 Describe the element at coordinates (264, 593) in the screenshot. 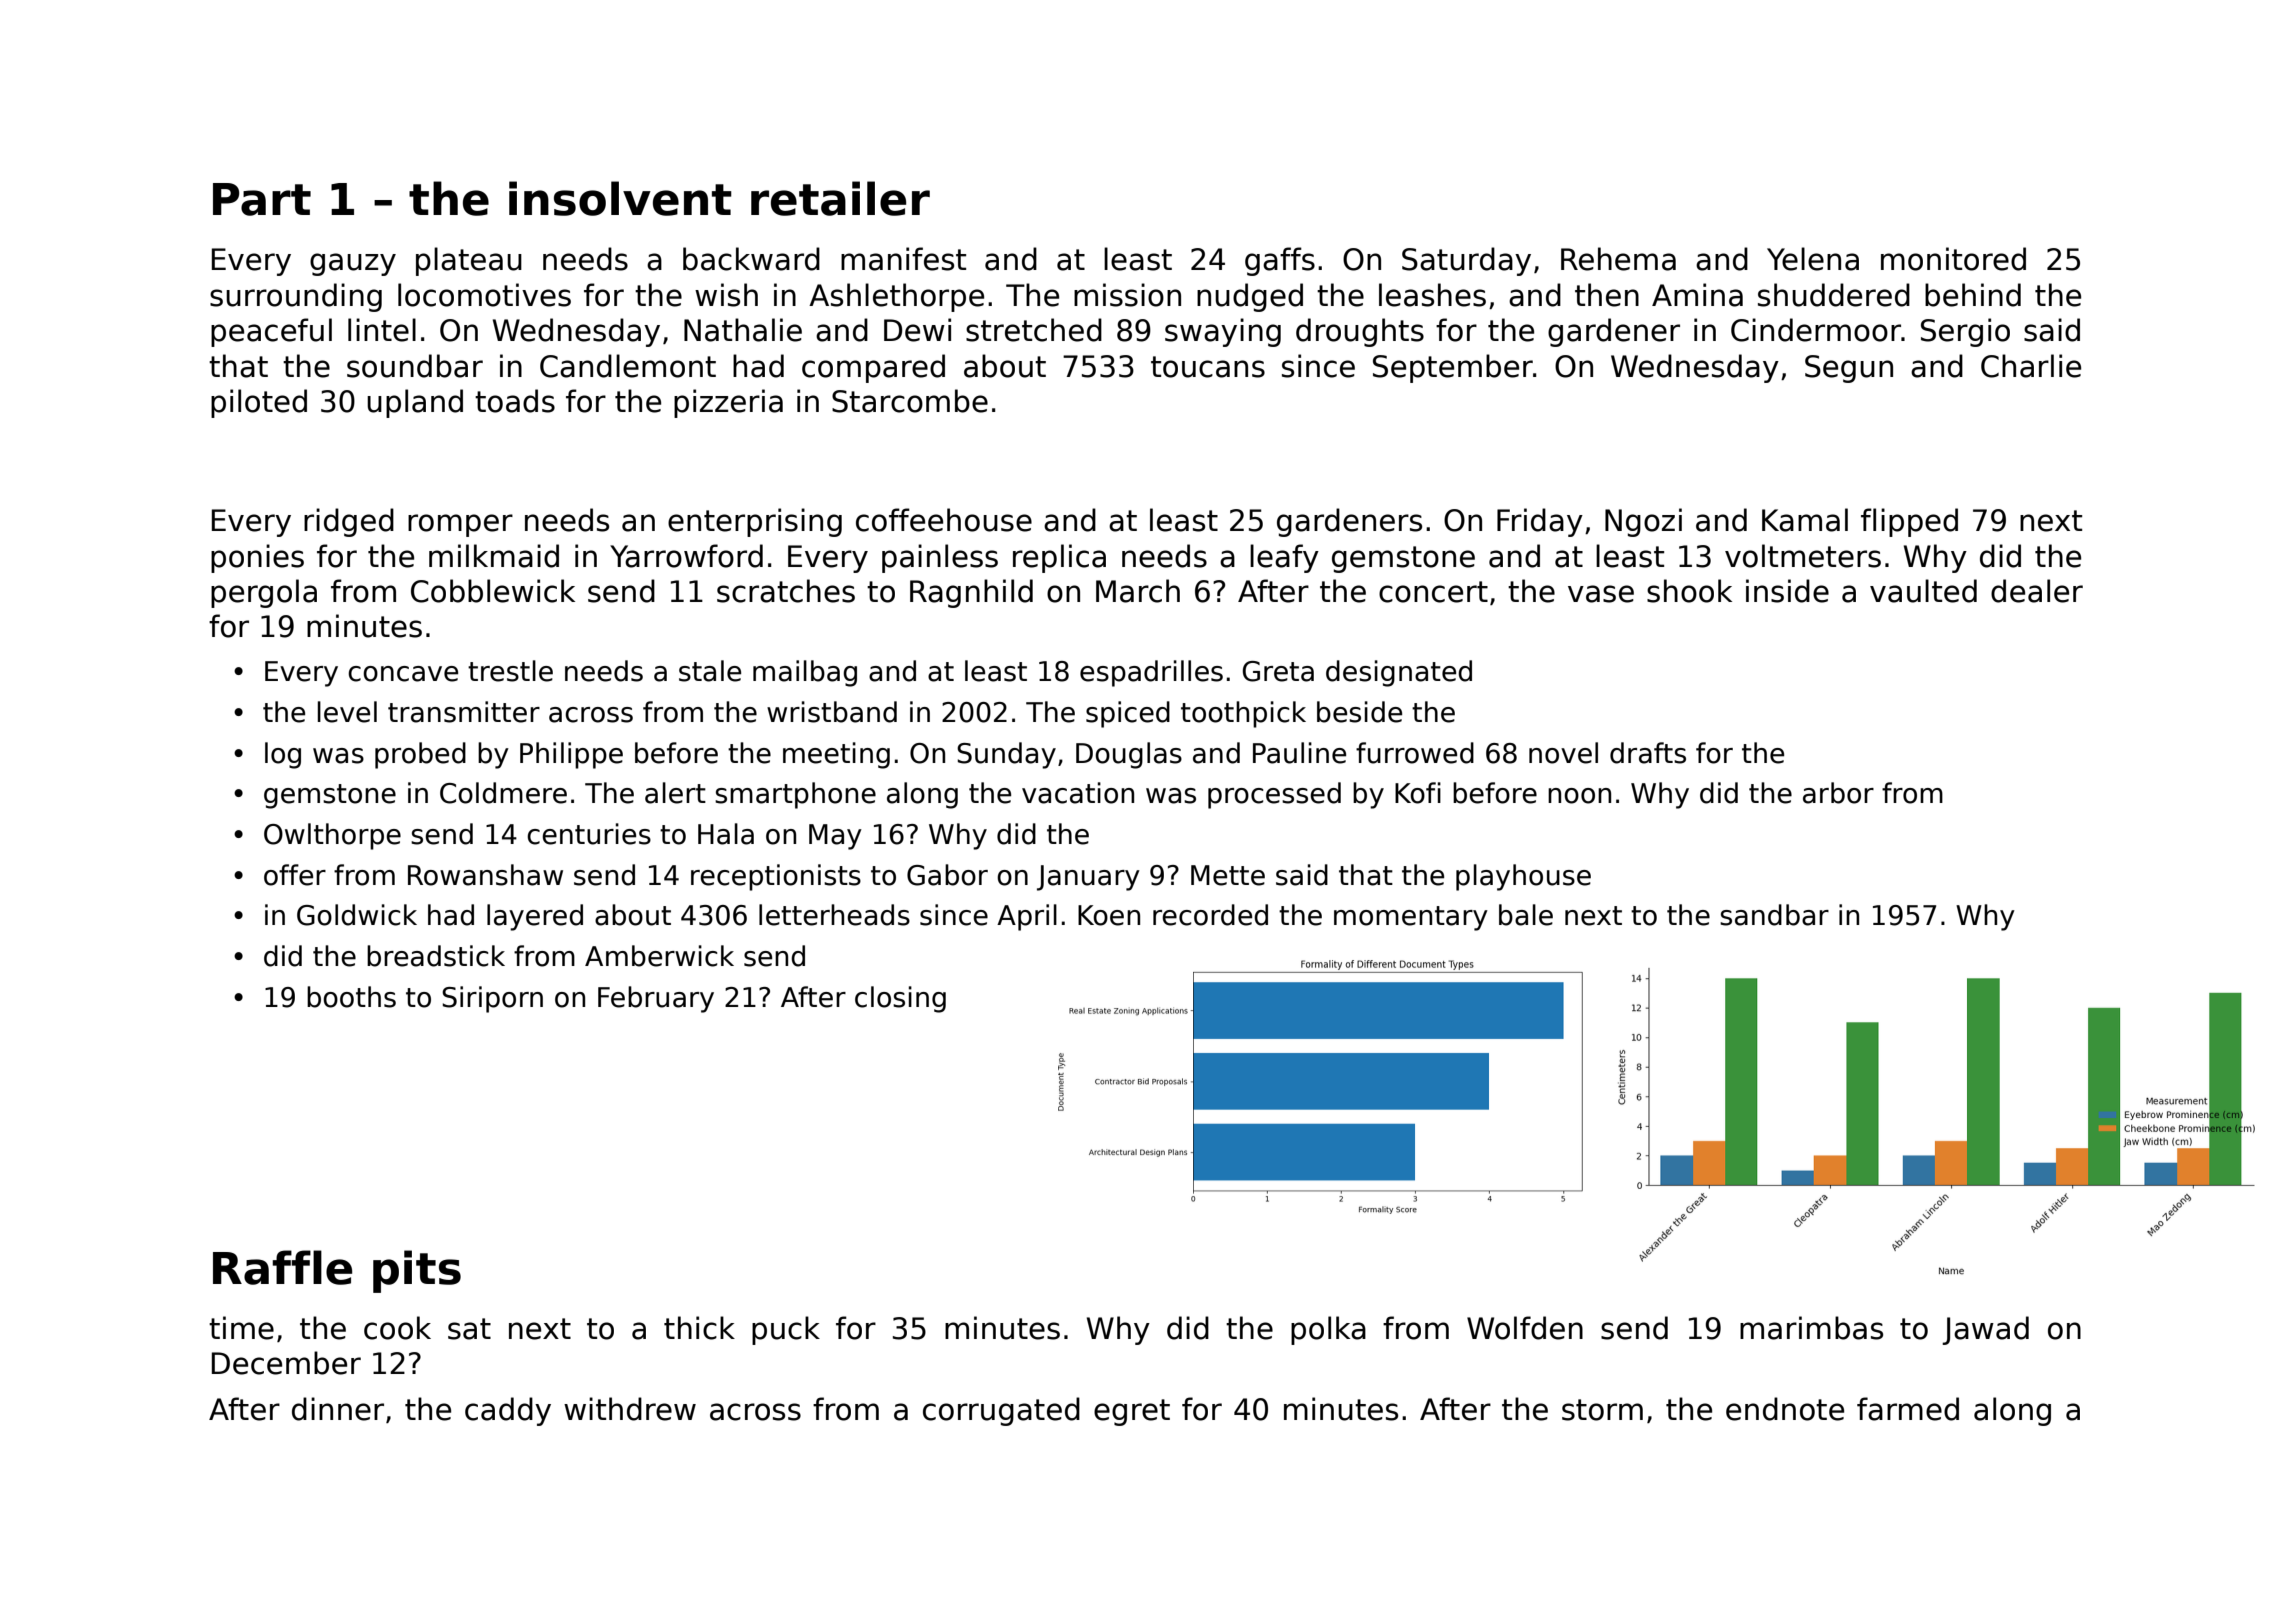

I see `pergola` at that location.
